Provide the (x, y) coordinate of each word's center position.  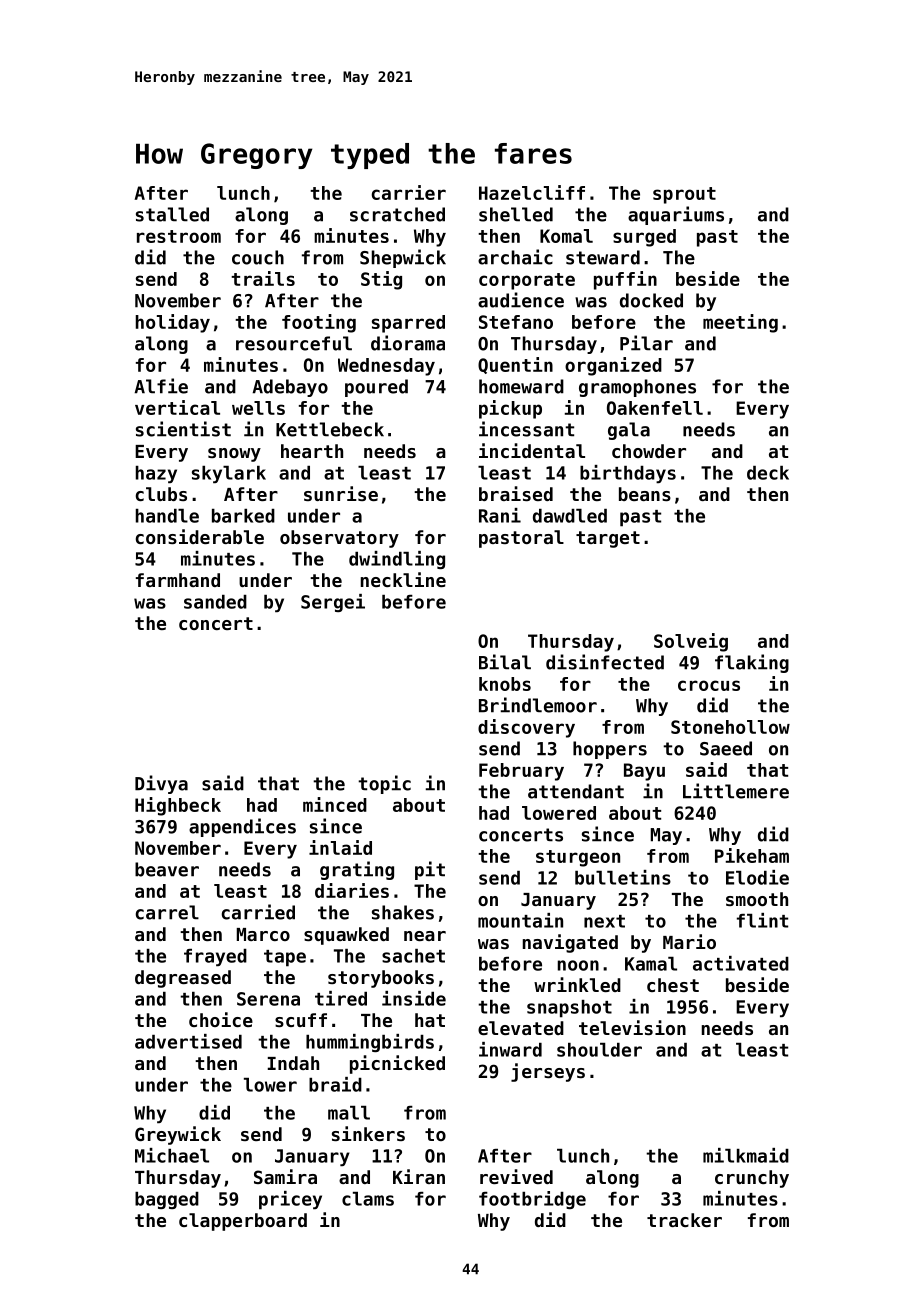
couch (258, 257)
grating (357, 870)
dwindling (397, 560)
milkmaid (746, 1155)
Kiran (419, 1176)
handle (167, 516)
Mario (689, 941)
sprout (684, 195)
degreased (183, 979)
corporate (527, 281)
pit (430, 870)
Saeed (726, 748)
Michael (172, 1155)
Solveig (691, 642)
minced (335, 804)
